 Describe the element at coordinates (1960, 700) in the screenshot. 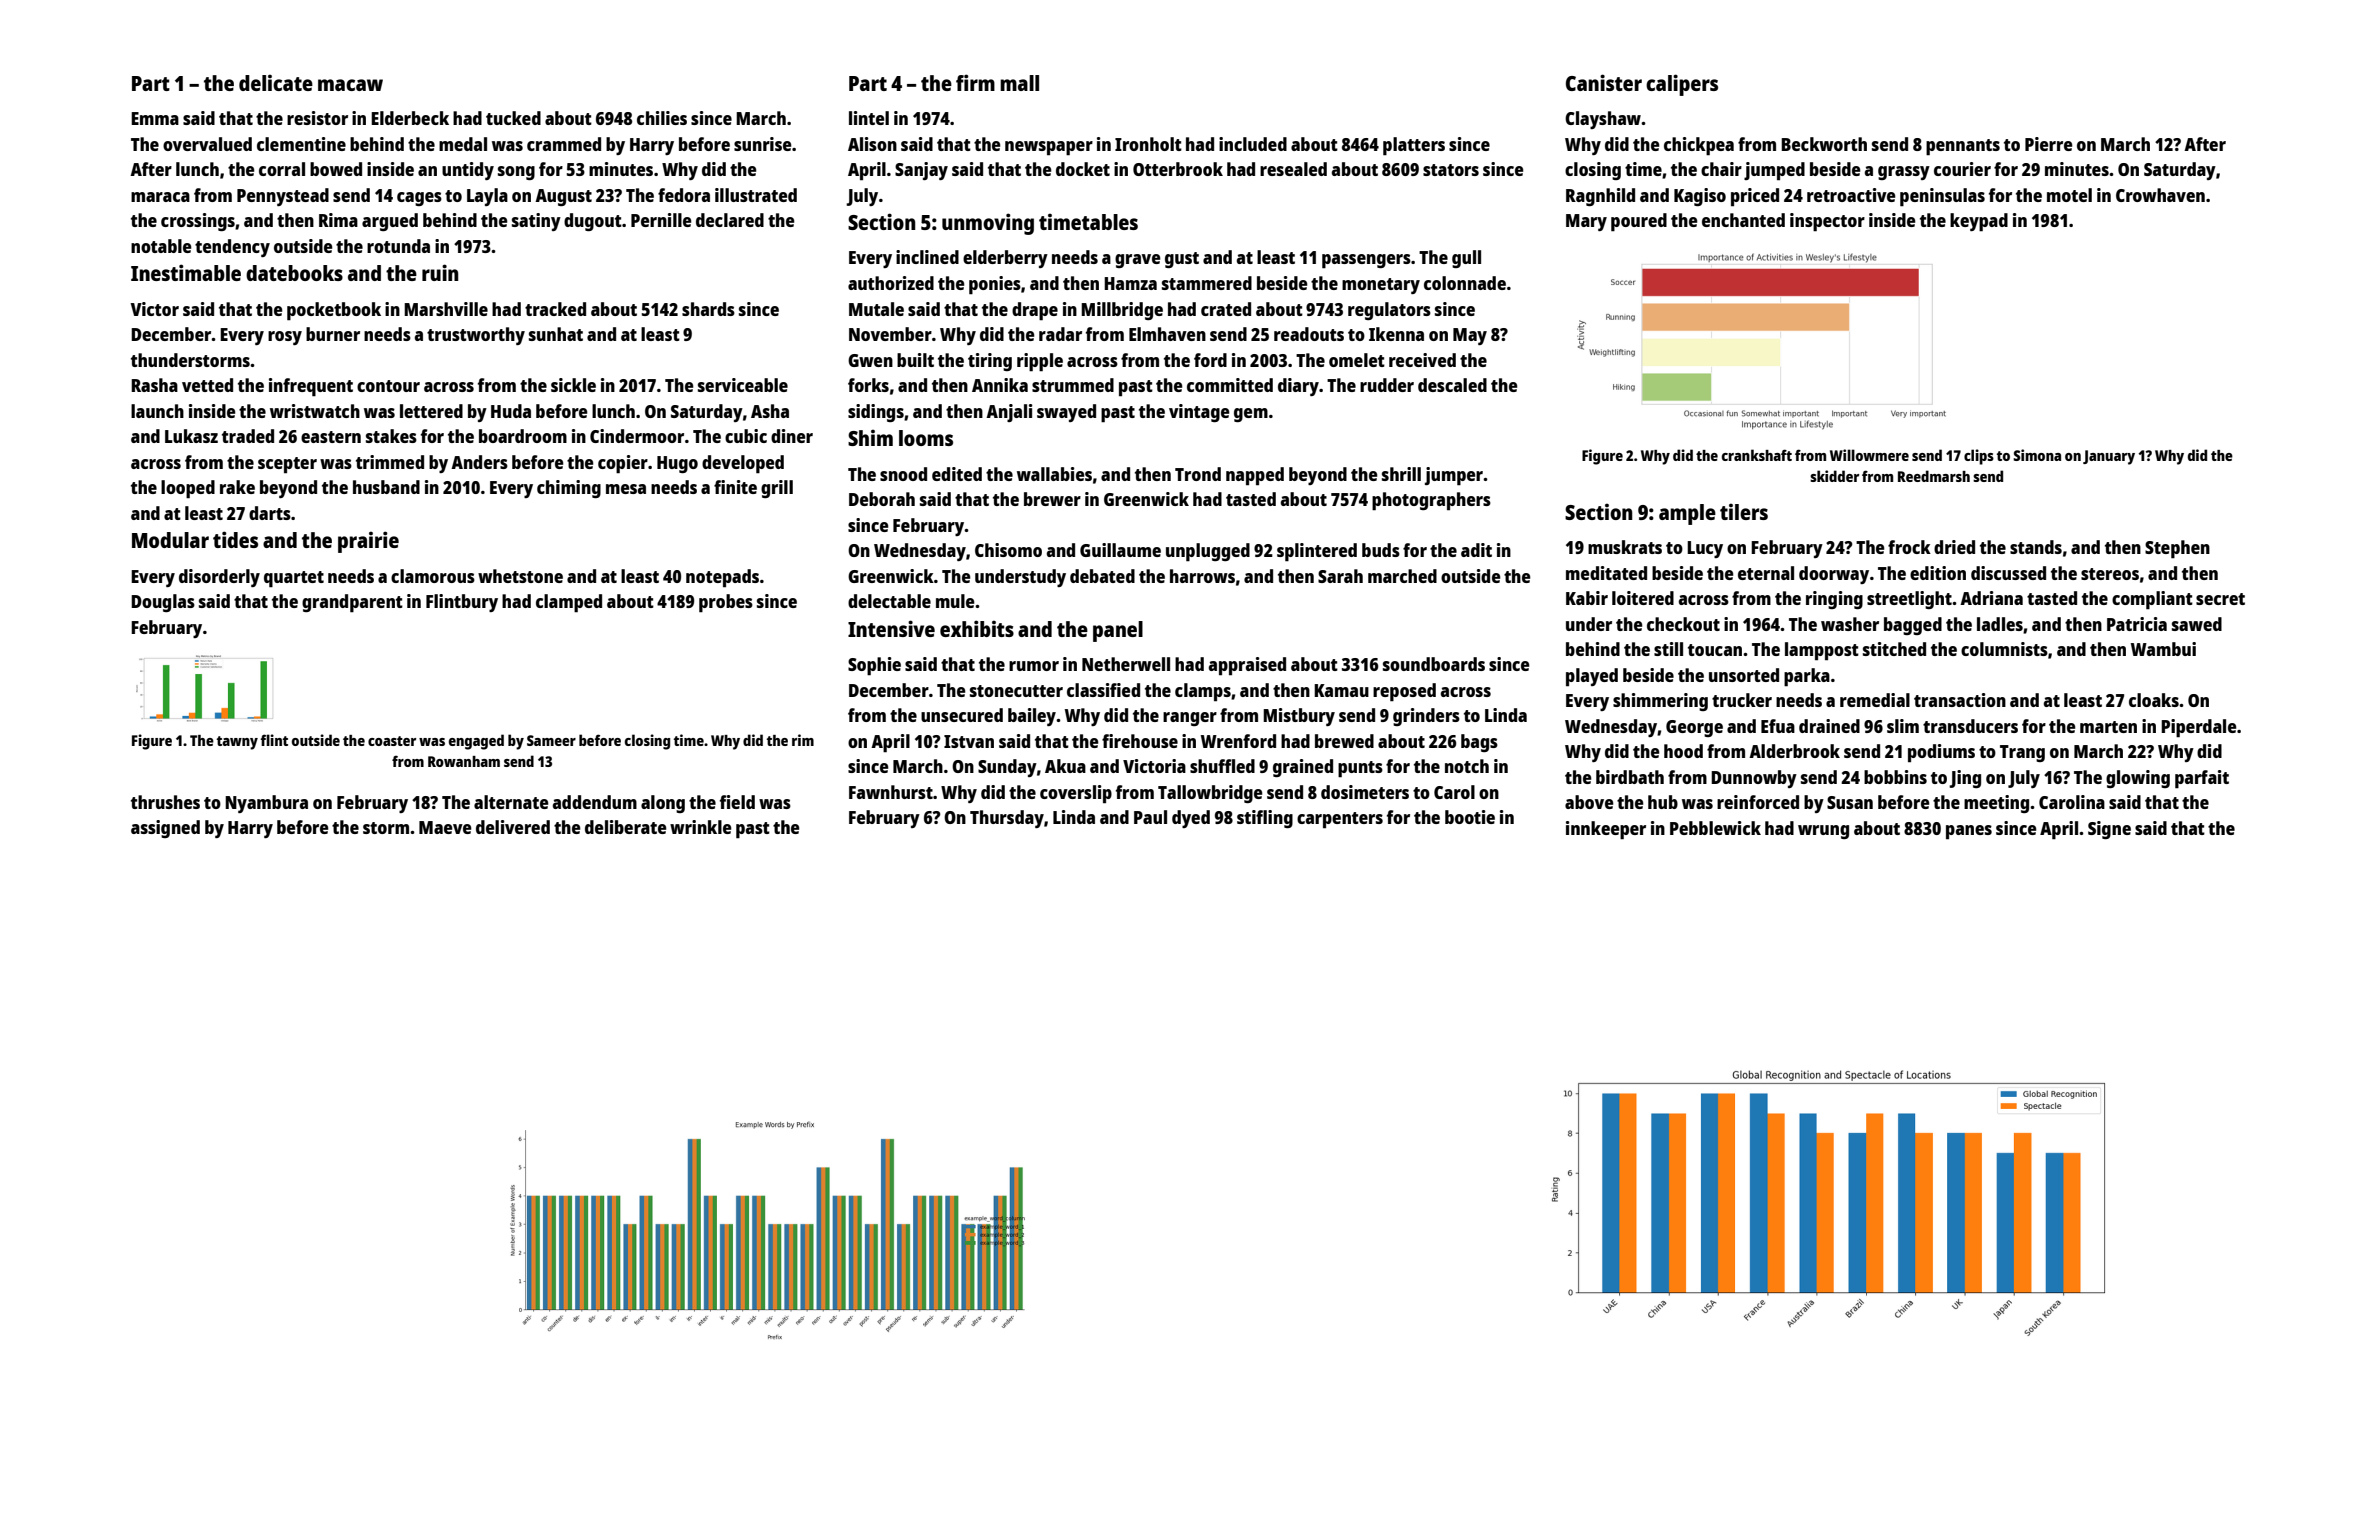

I see `transaction` at that location.
